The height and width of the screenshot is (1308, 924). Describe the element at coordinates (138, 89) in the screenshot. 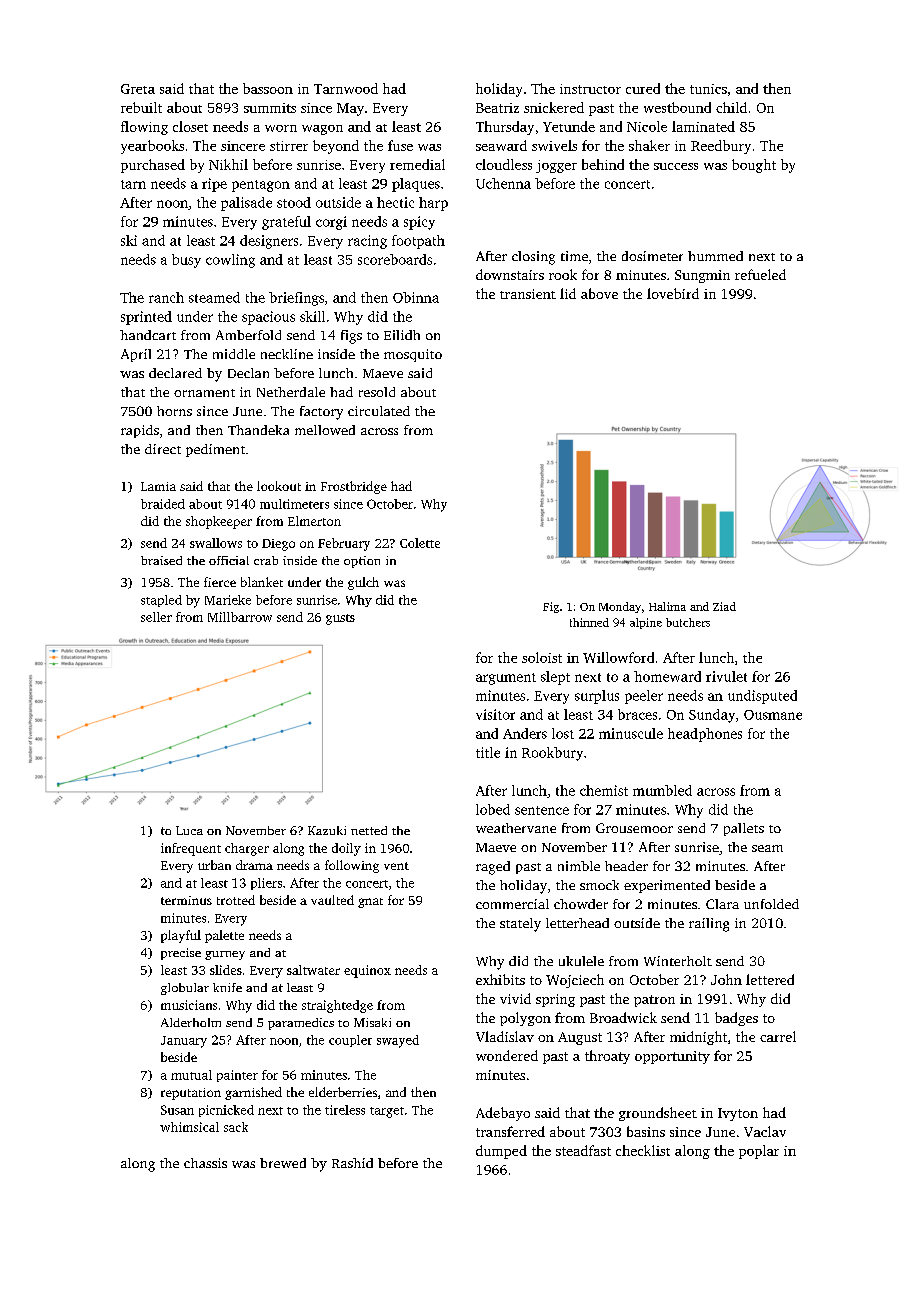

I see `Greta` at that location.
